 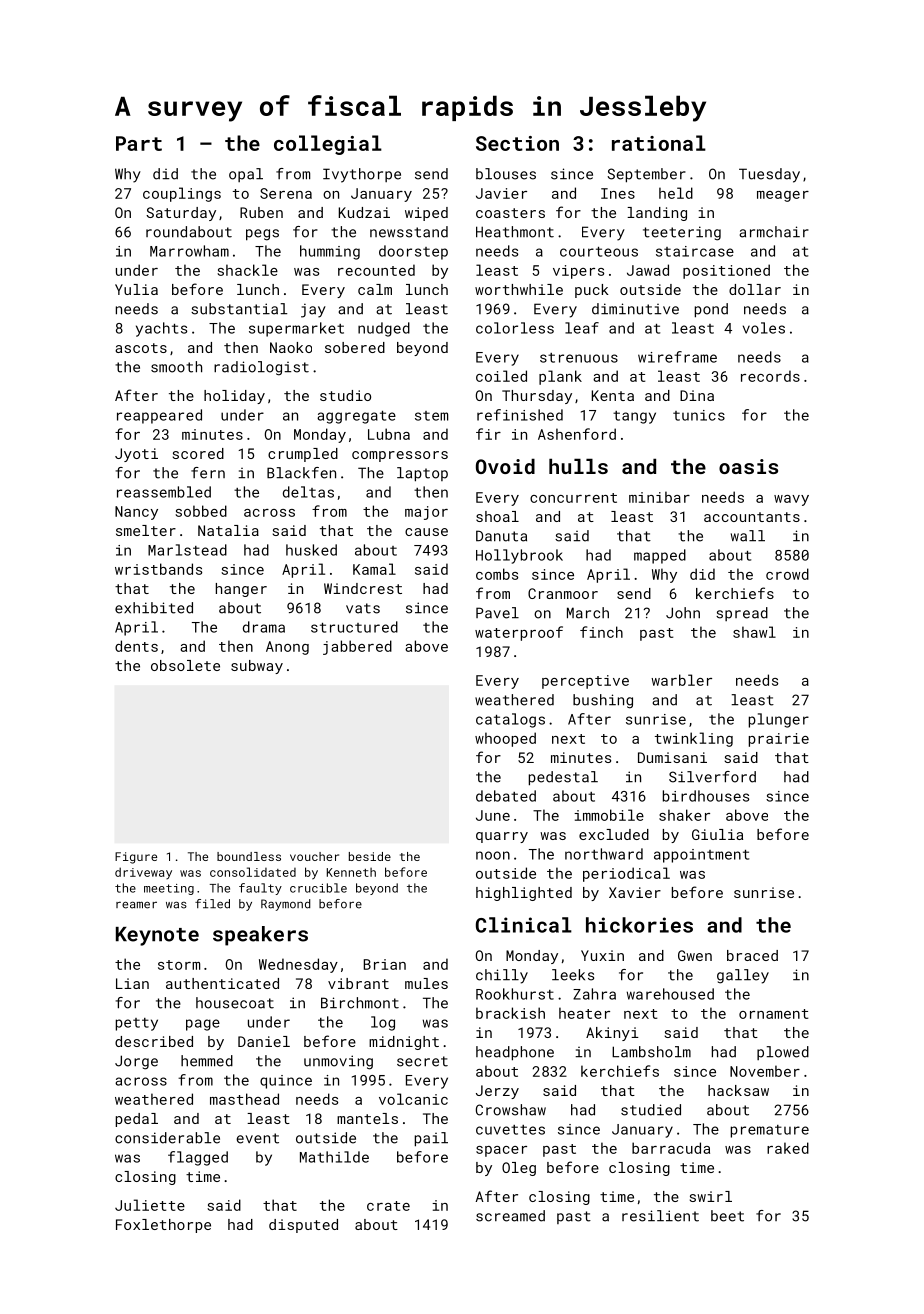 What do you see at coordinates (303, 1226) in the screenshot?
I see `disputed` at bounding box center [303, 1226].
